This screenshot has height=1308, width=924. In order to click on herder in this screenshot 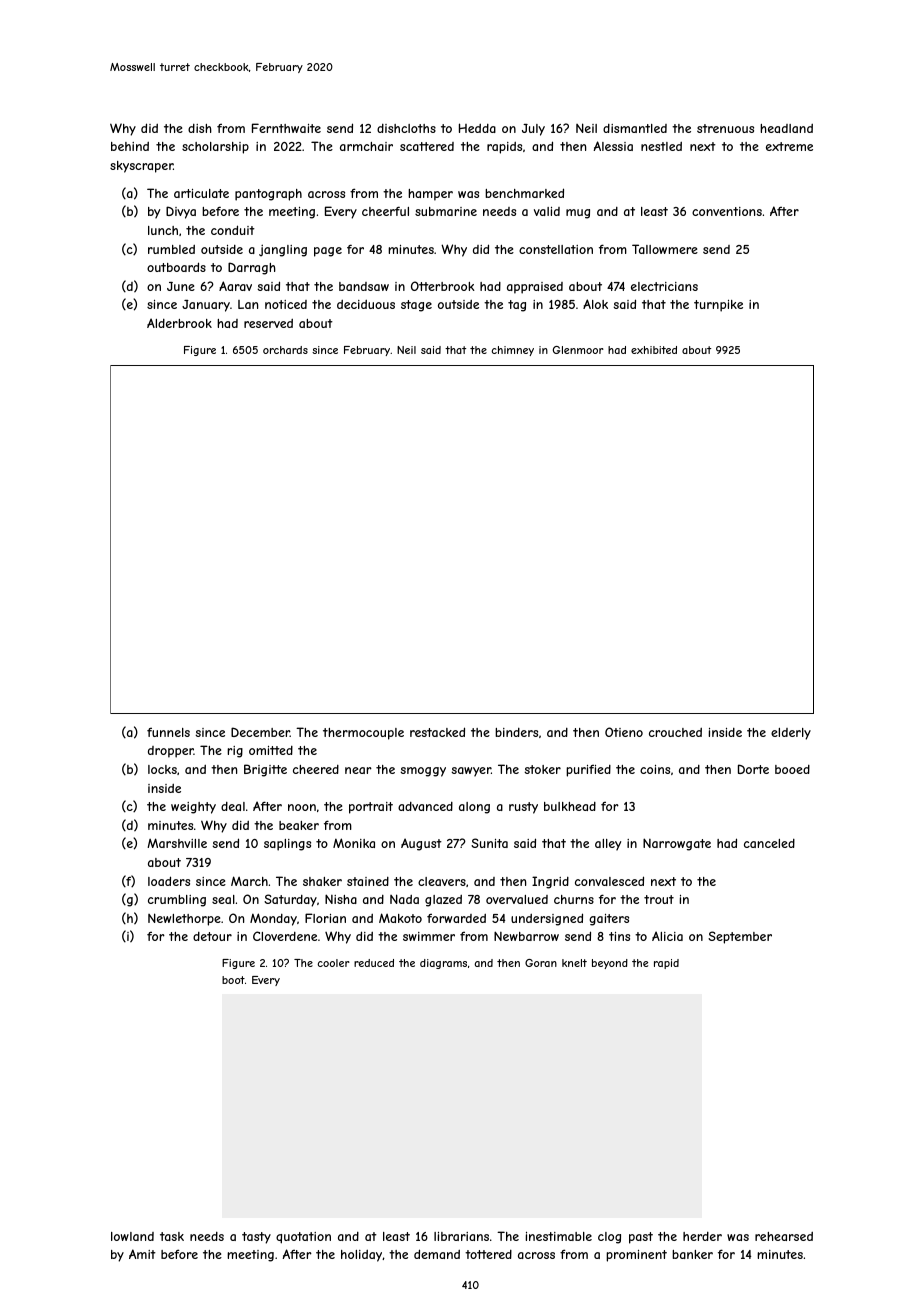, I will do `click(702, 1236)`.
